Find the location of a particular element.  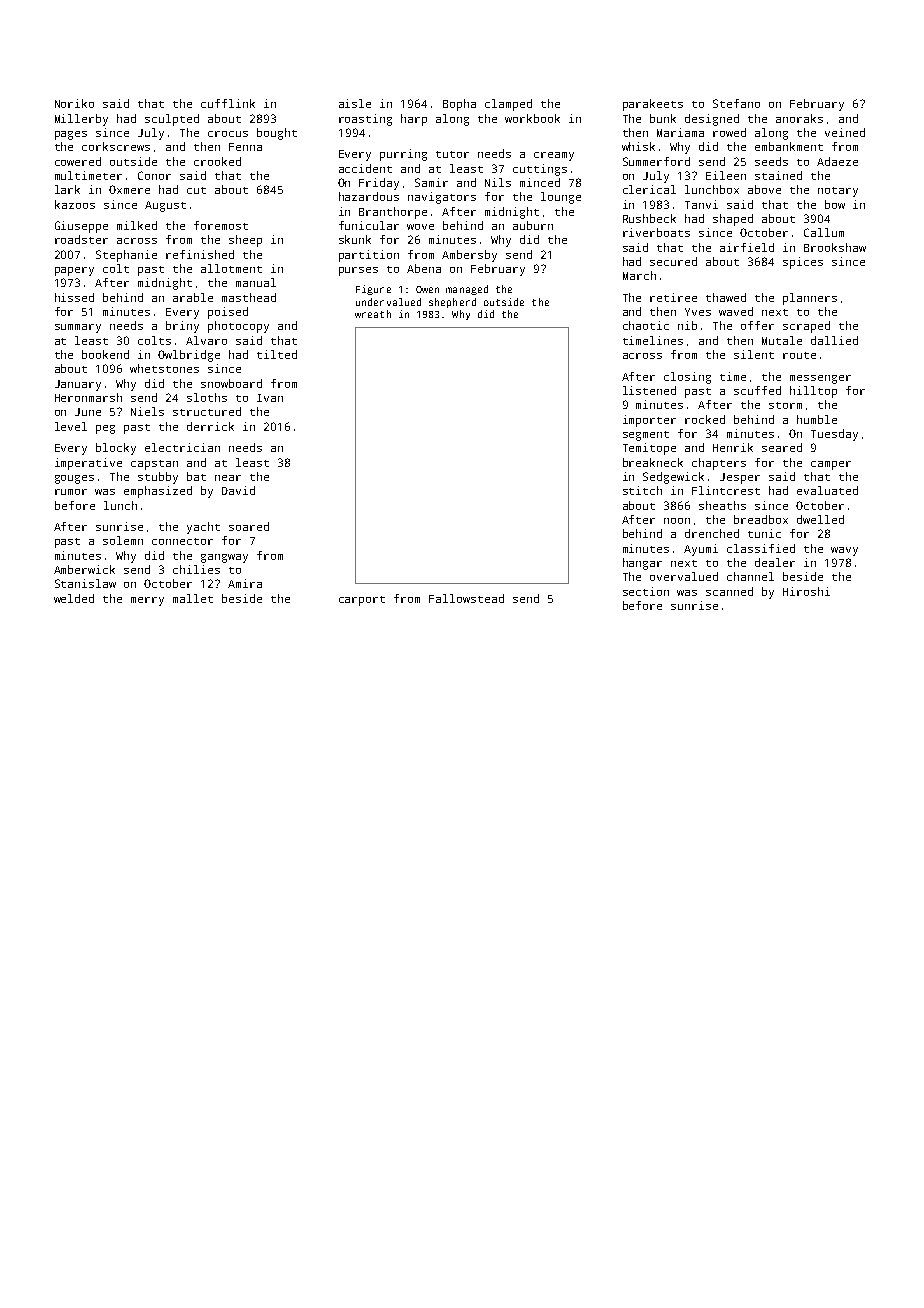

Bopha is located at coordinates (459, 105).
